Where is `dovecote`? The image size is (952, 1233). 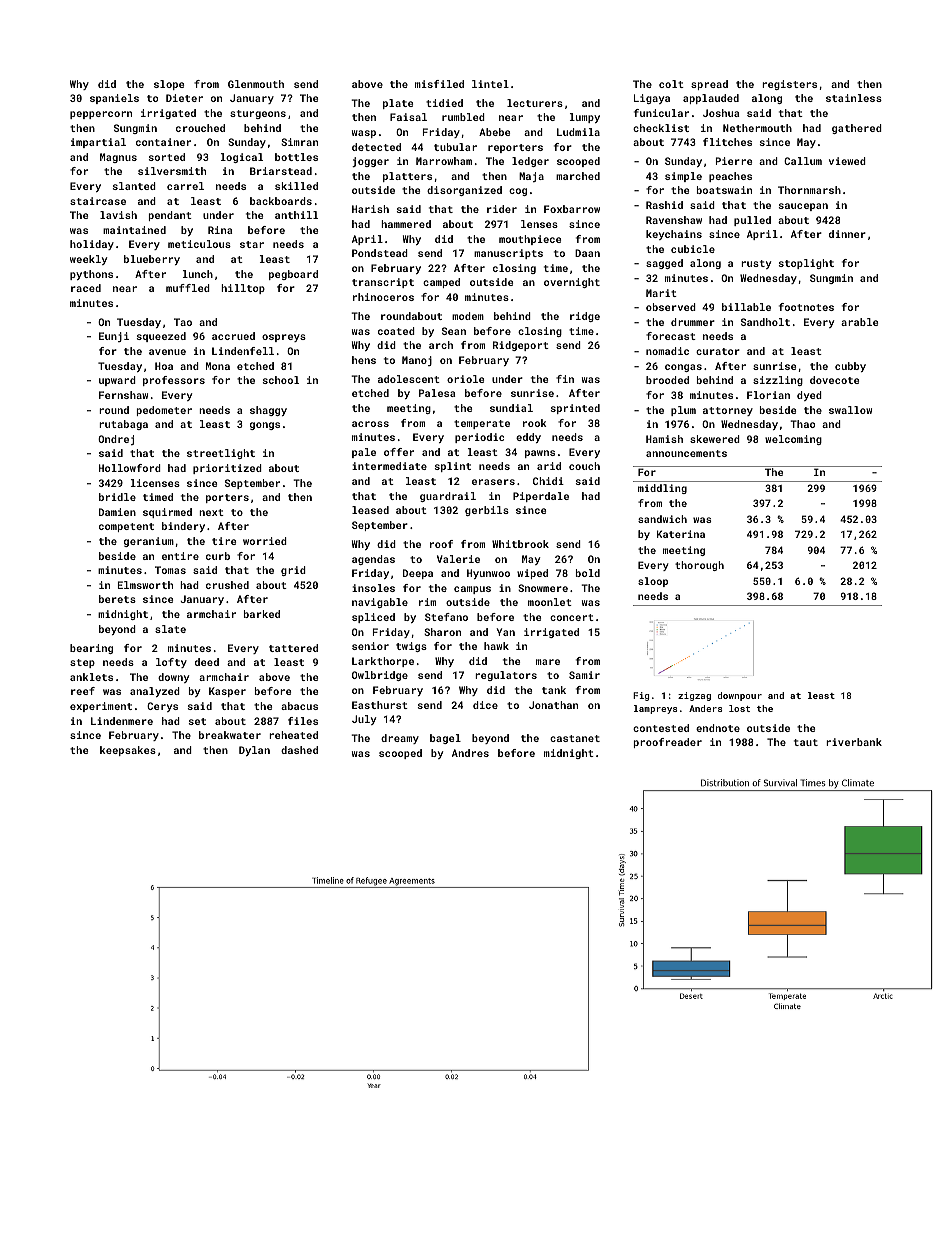 dovecote is located at coordinates (834, 380).
